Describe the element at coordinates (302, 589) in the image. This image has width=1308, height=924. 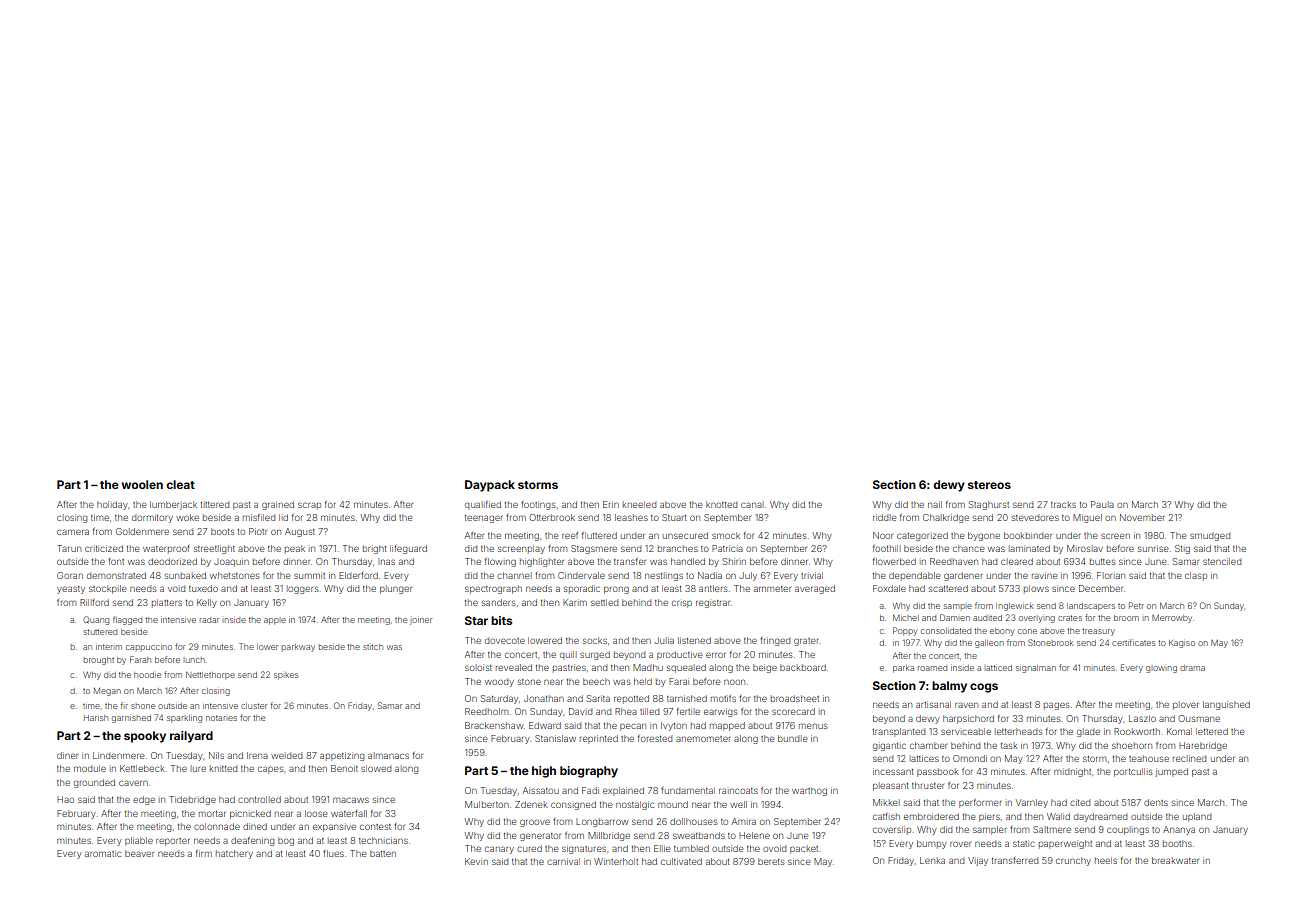
I see `loggers` at that location.
